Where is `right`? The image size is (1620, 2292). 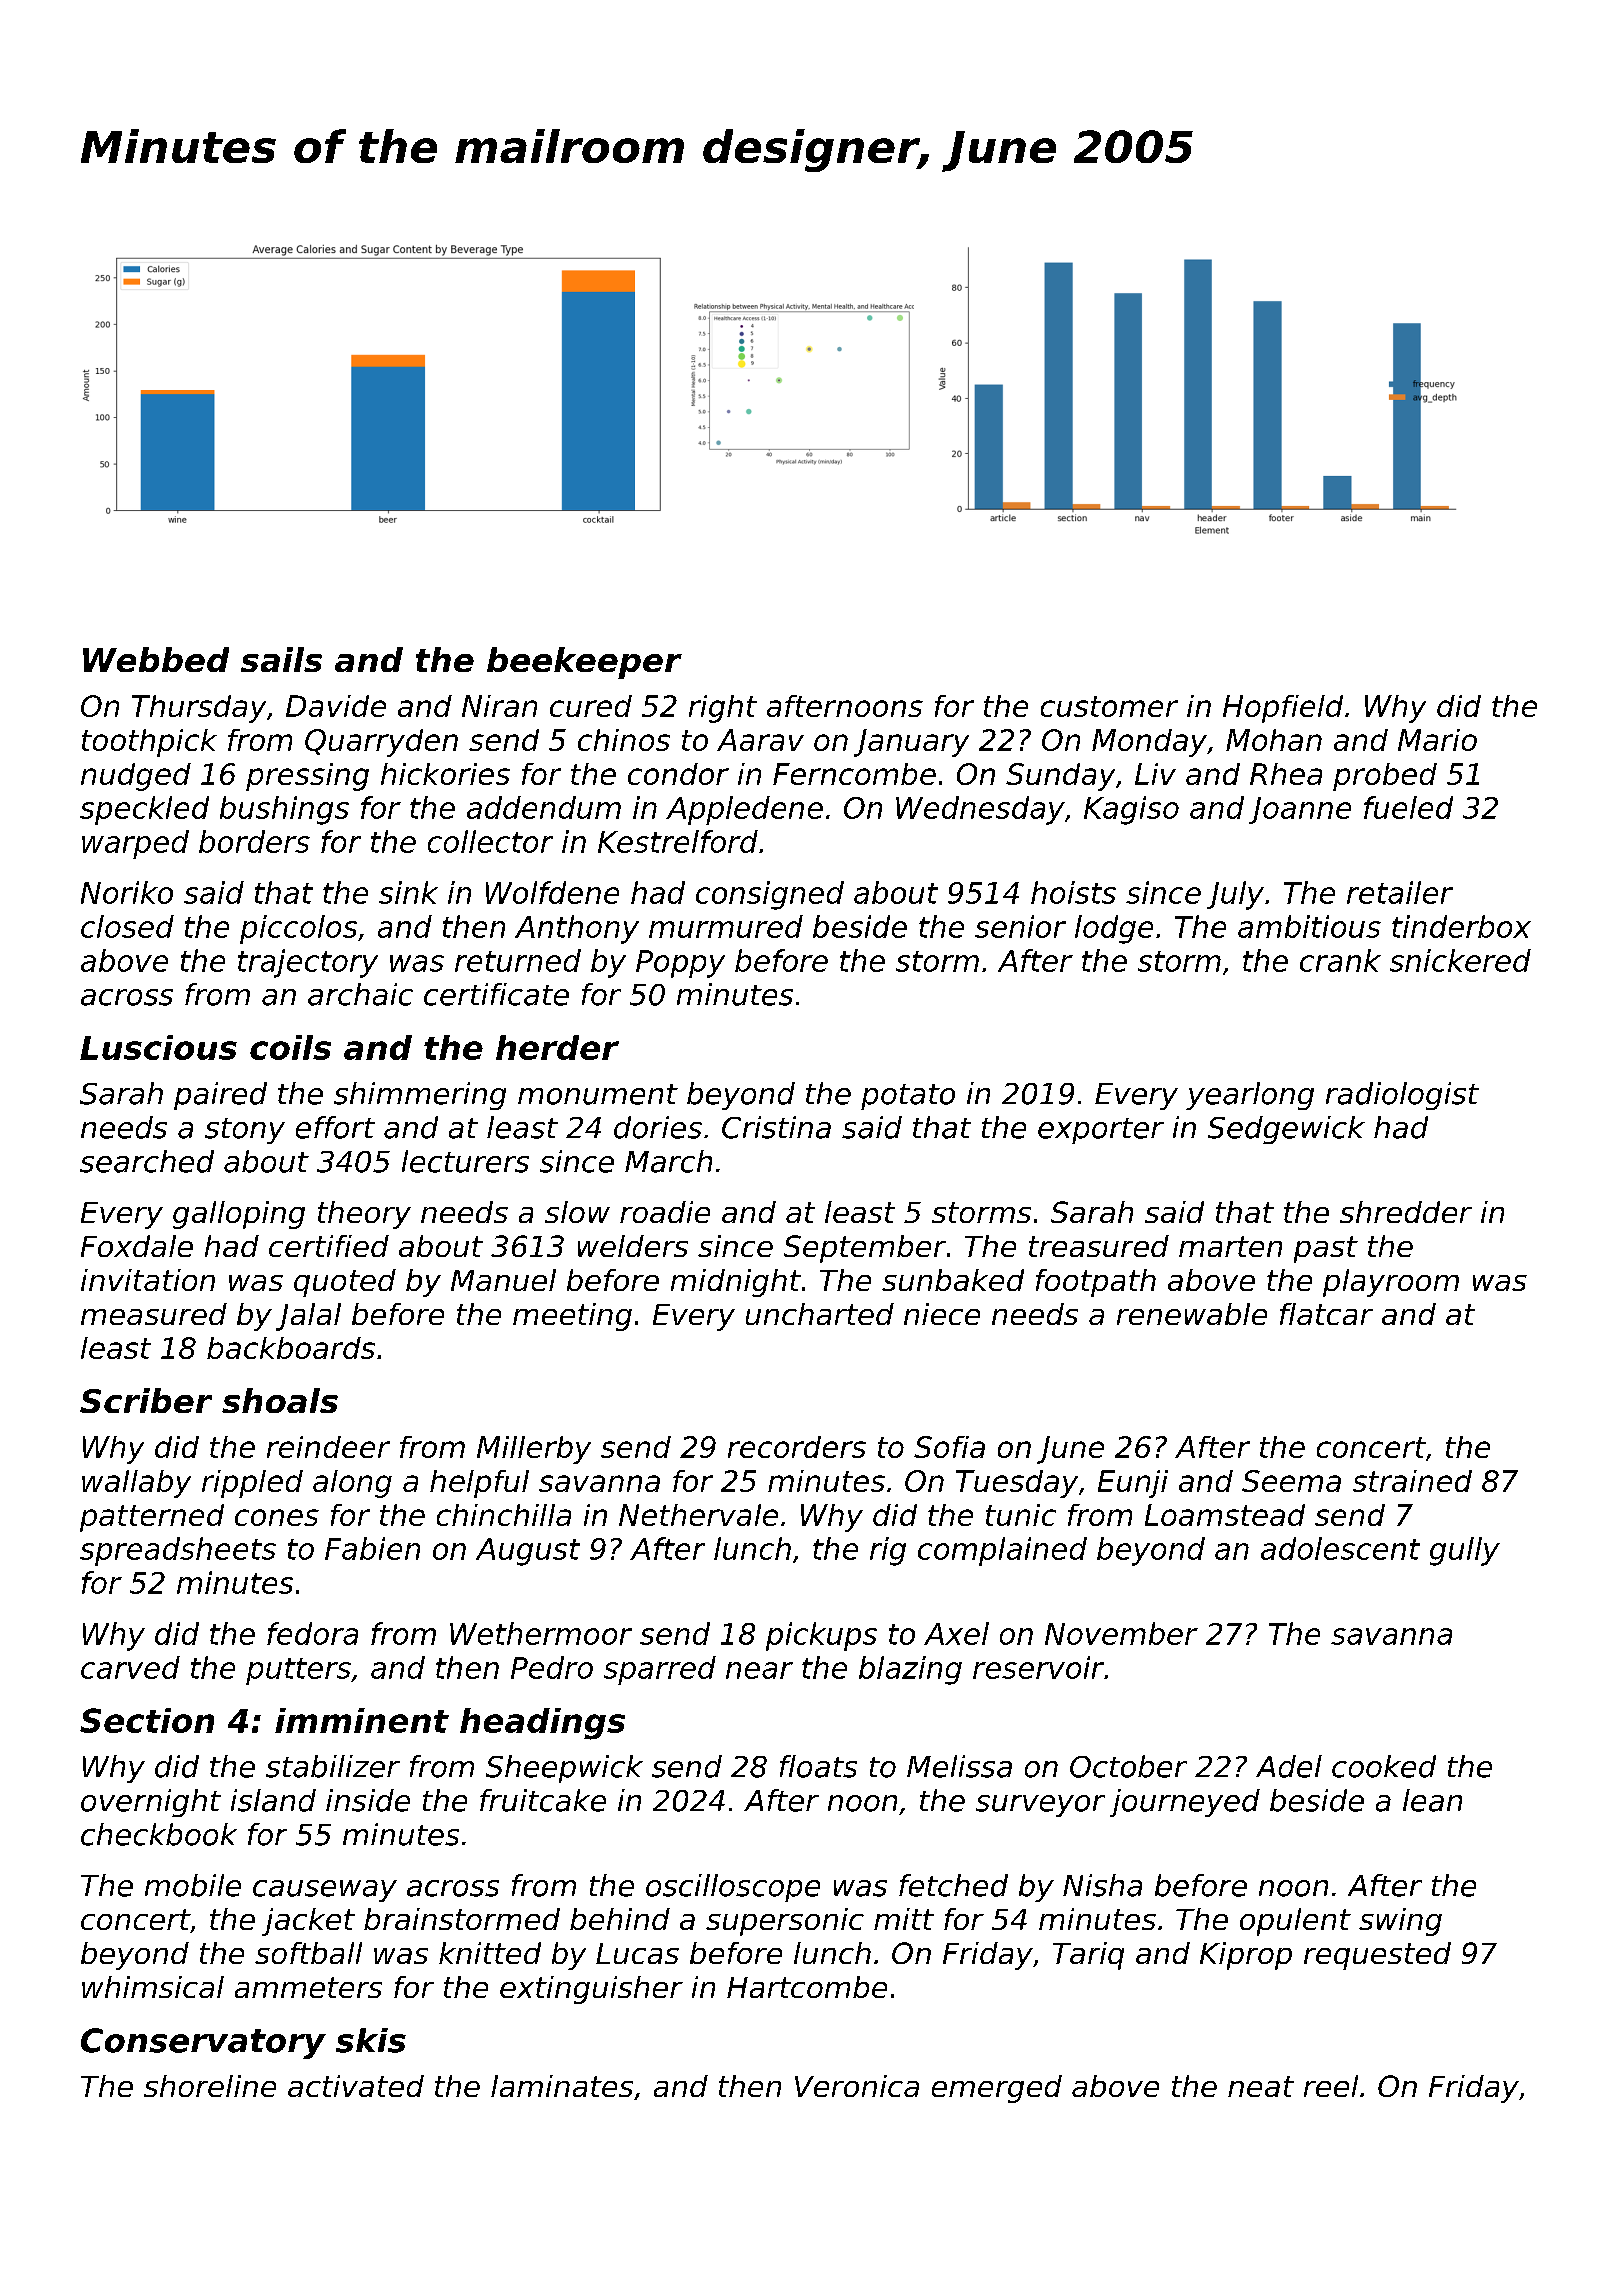 right is located at coordinates (723, 709).
